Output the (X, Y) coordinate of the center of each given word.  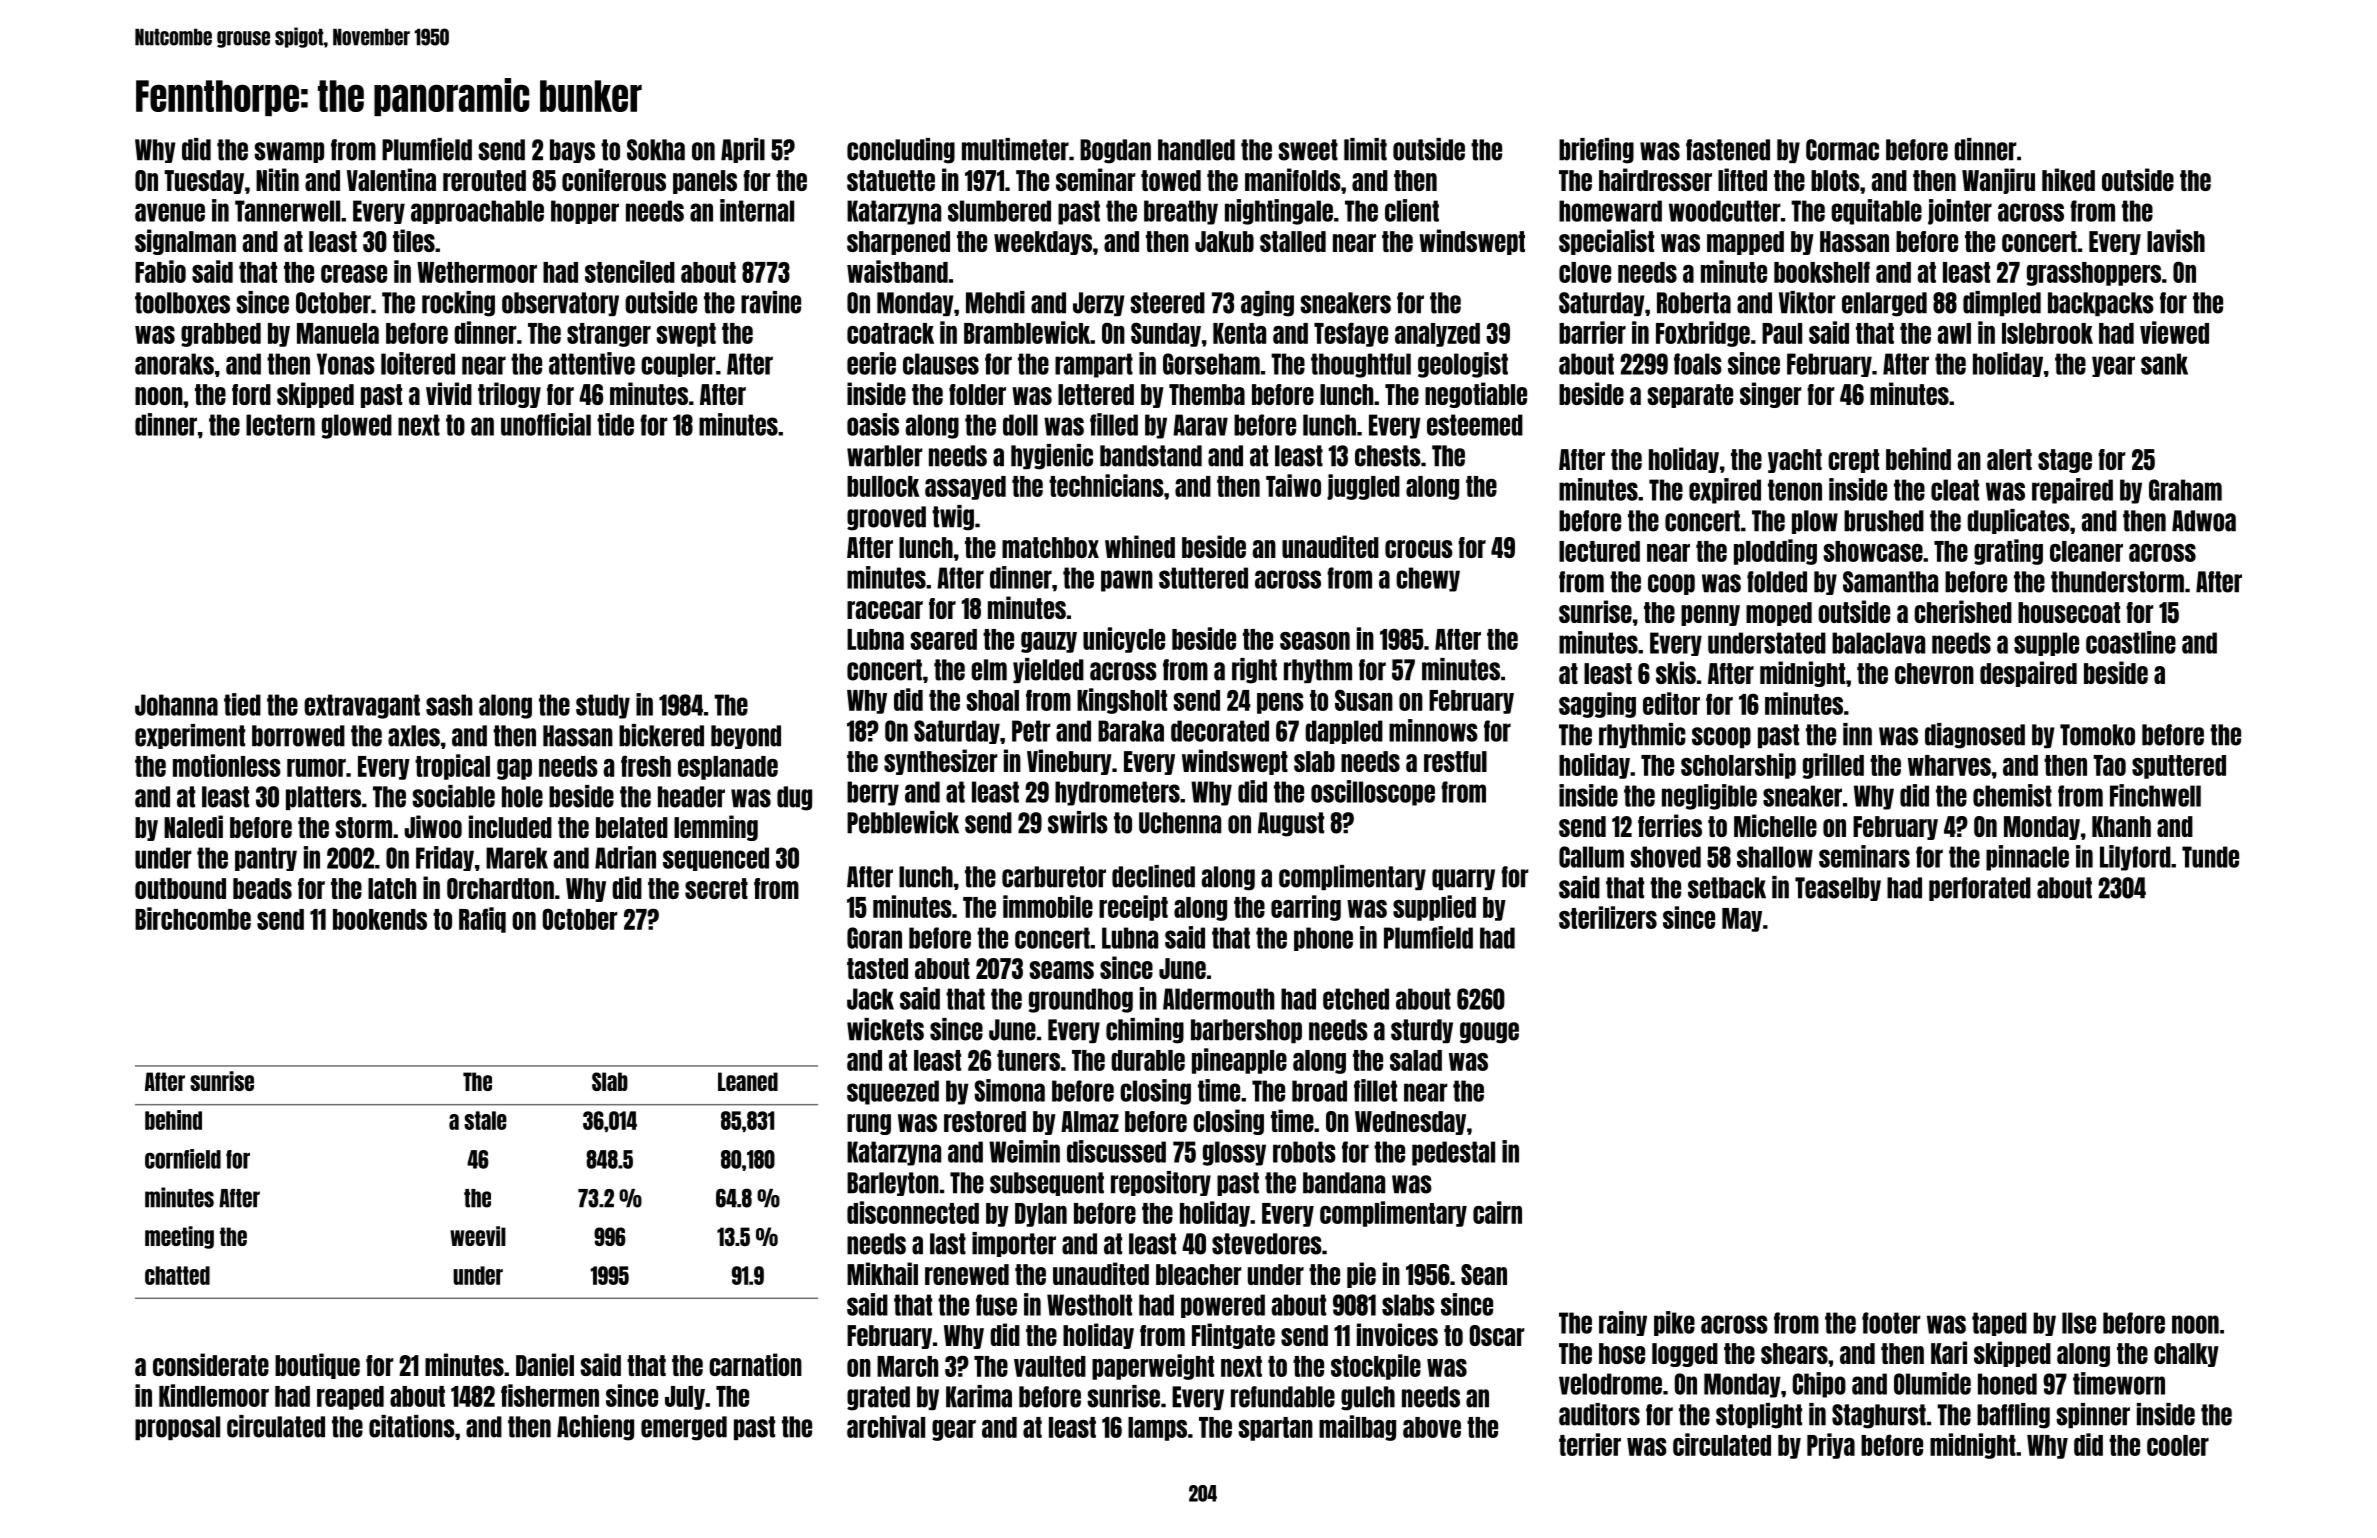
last (948, 1244)
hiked (2068, 179)
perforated (1980, 889)
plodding (1775, 552)
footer (1891, 1323)
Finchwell (2155, 795)
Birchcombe (193, 918)
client (1412, 210)
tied (242, 704)
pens (1280, 703)
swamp (289, 152)
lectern (280, 425)
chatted (177, 1275)
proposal (177, 1428)
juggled (1363, 487)
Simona (1009, 1090)
